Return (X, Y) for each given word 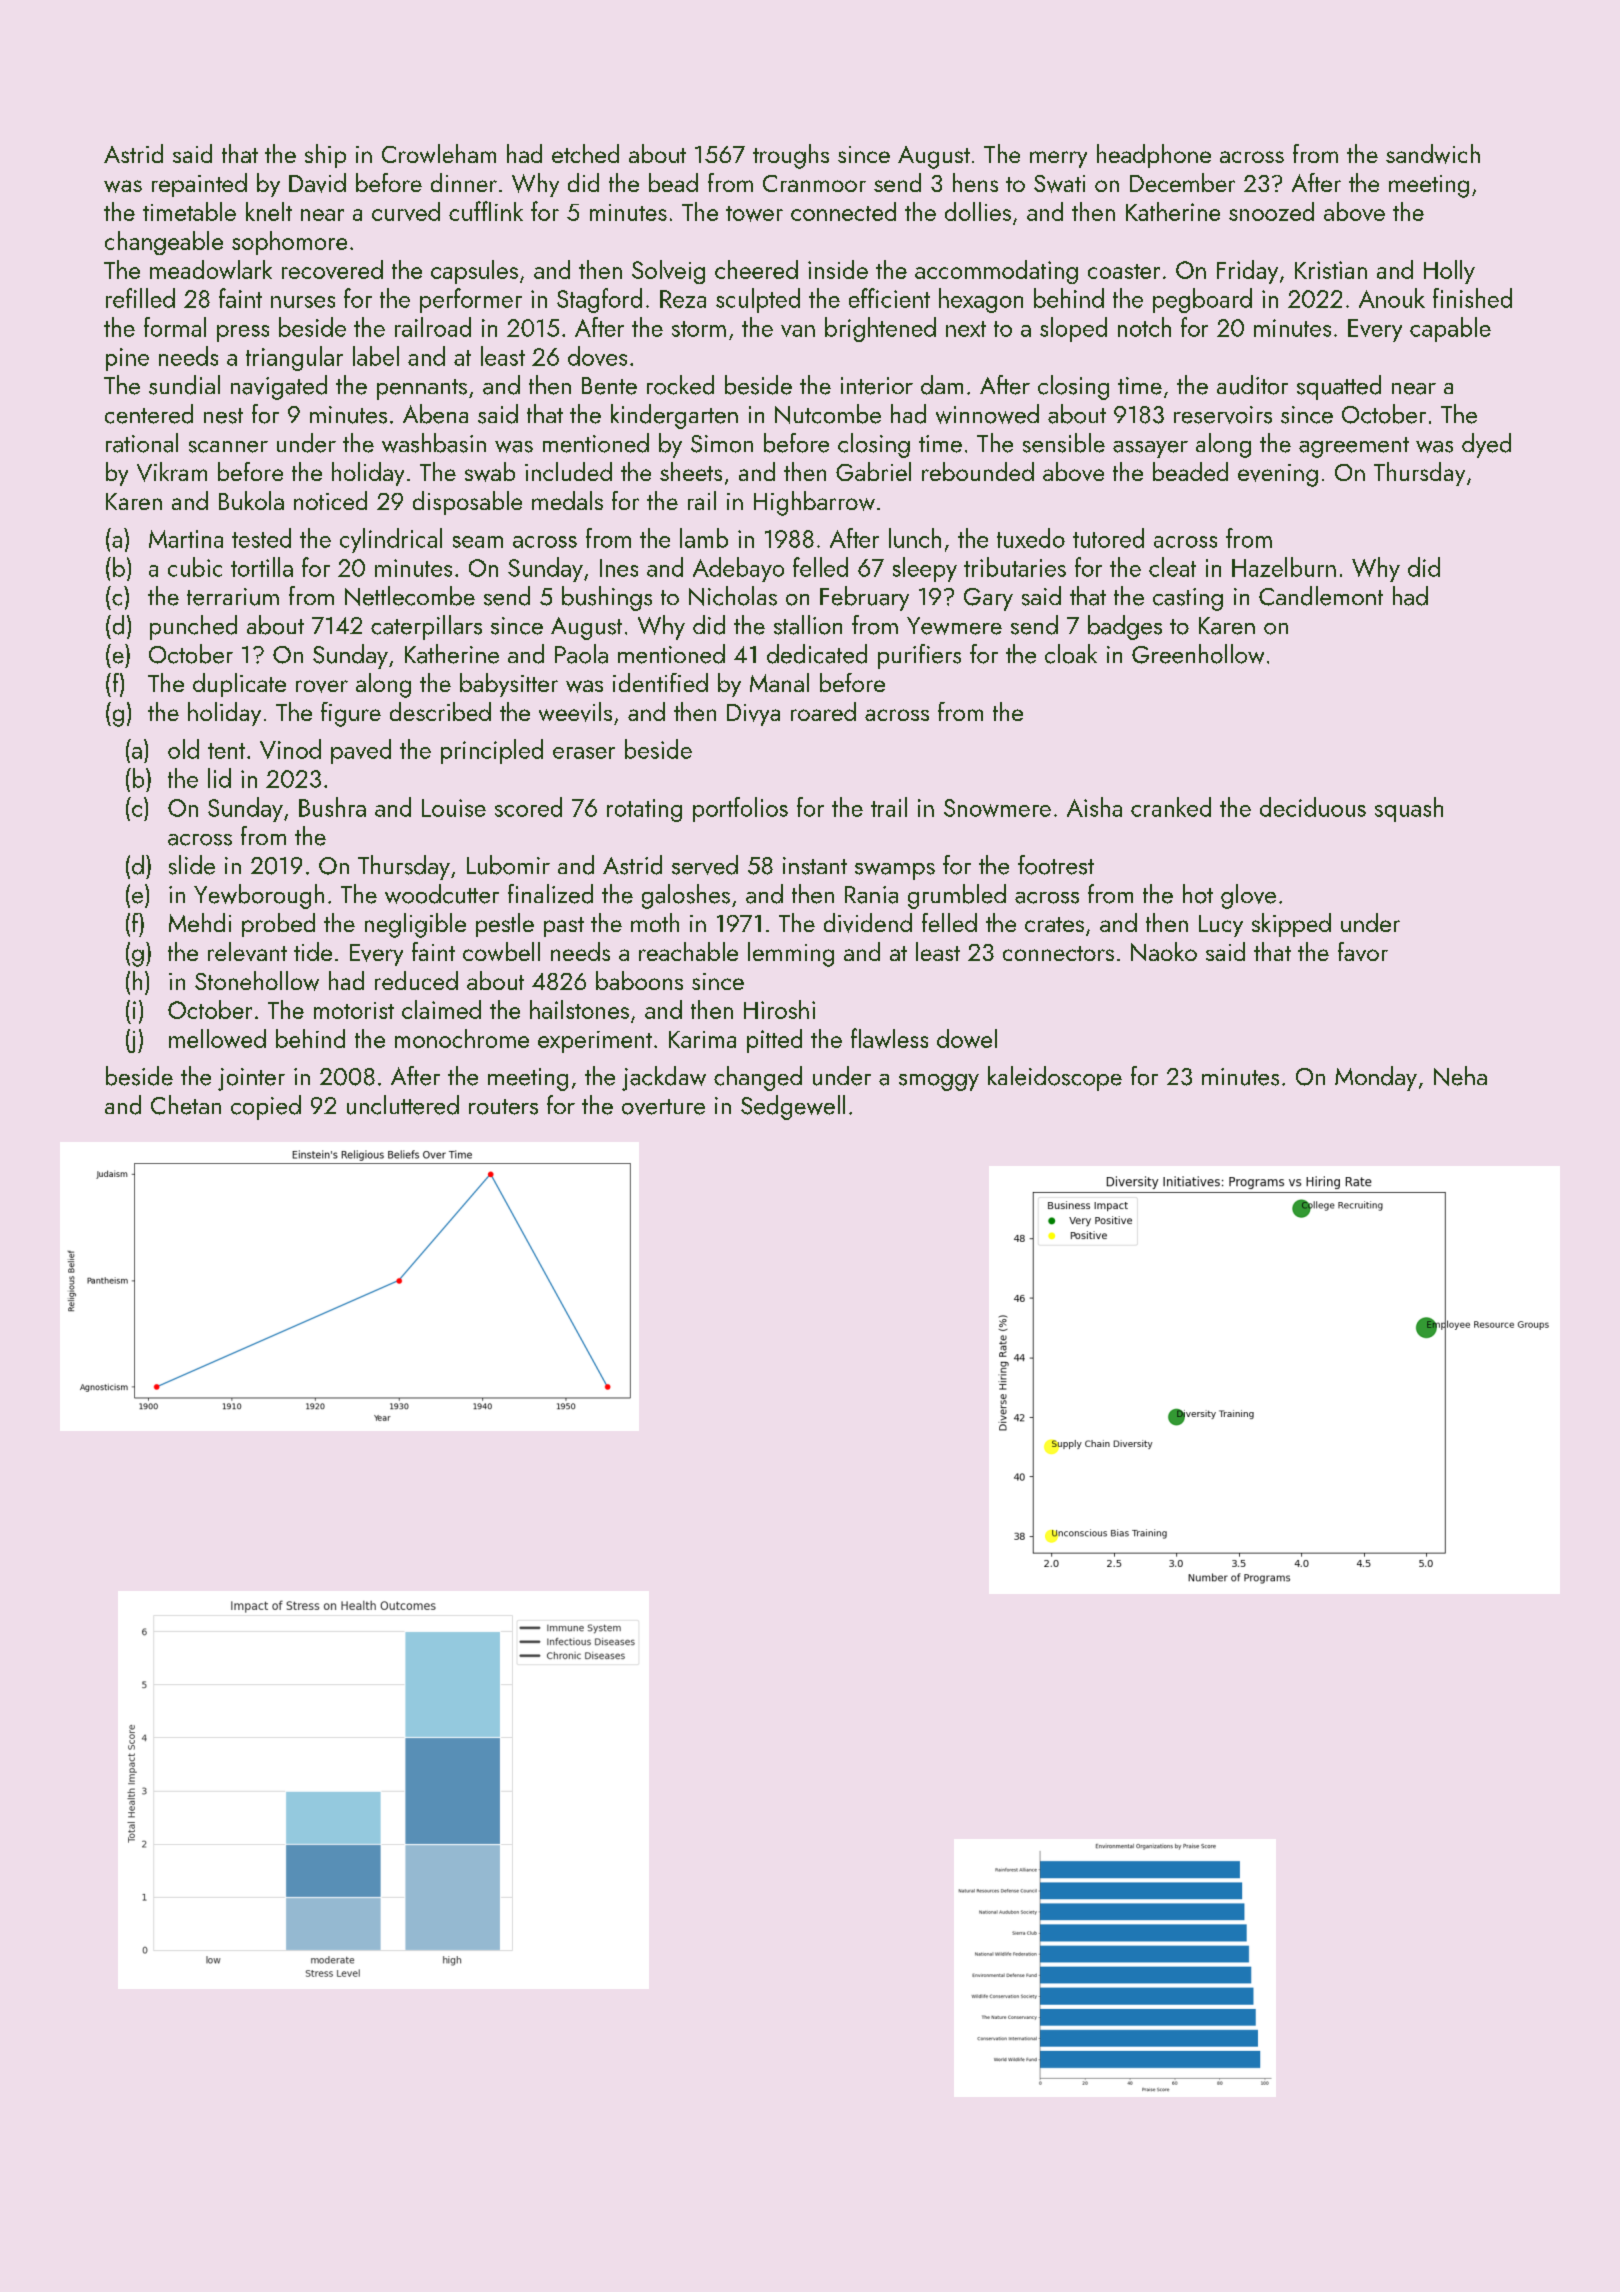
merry (1058, 159)
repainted (199, 185)
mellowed (217, 1038)
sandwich (1433, 154)
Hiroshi (779, 1009)
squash (1409, 809)
